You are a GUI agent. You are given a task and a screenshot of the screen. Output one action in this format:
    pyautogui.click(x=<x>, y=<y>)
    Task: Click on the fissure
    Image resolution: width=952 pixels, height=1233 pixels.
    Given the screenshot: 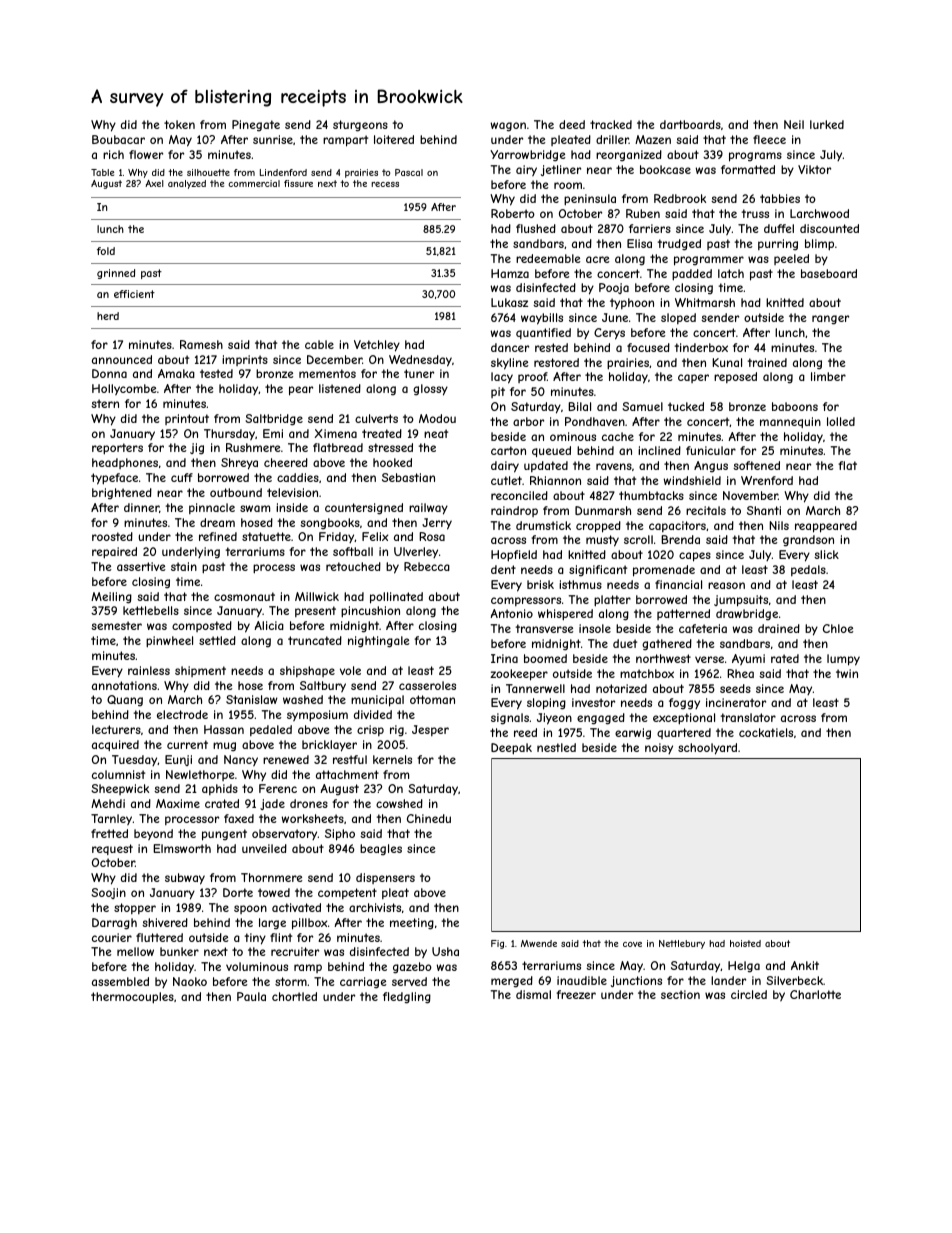 What is the action you would take?
    pyautogui.click(x=298, y=183)
